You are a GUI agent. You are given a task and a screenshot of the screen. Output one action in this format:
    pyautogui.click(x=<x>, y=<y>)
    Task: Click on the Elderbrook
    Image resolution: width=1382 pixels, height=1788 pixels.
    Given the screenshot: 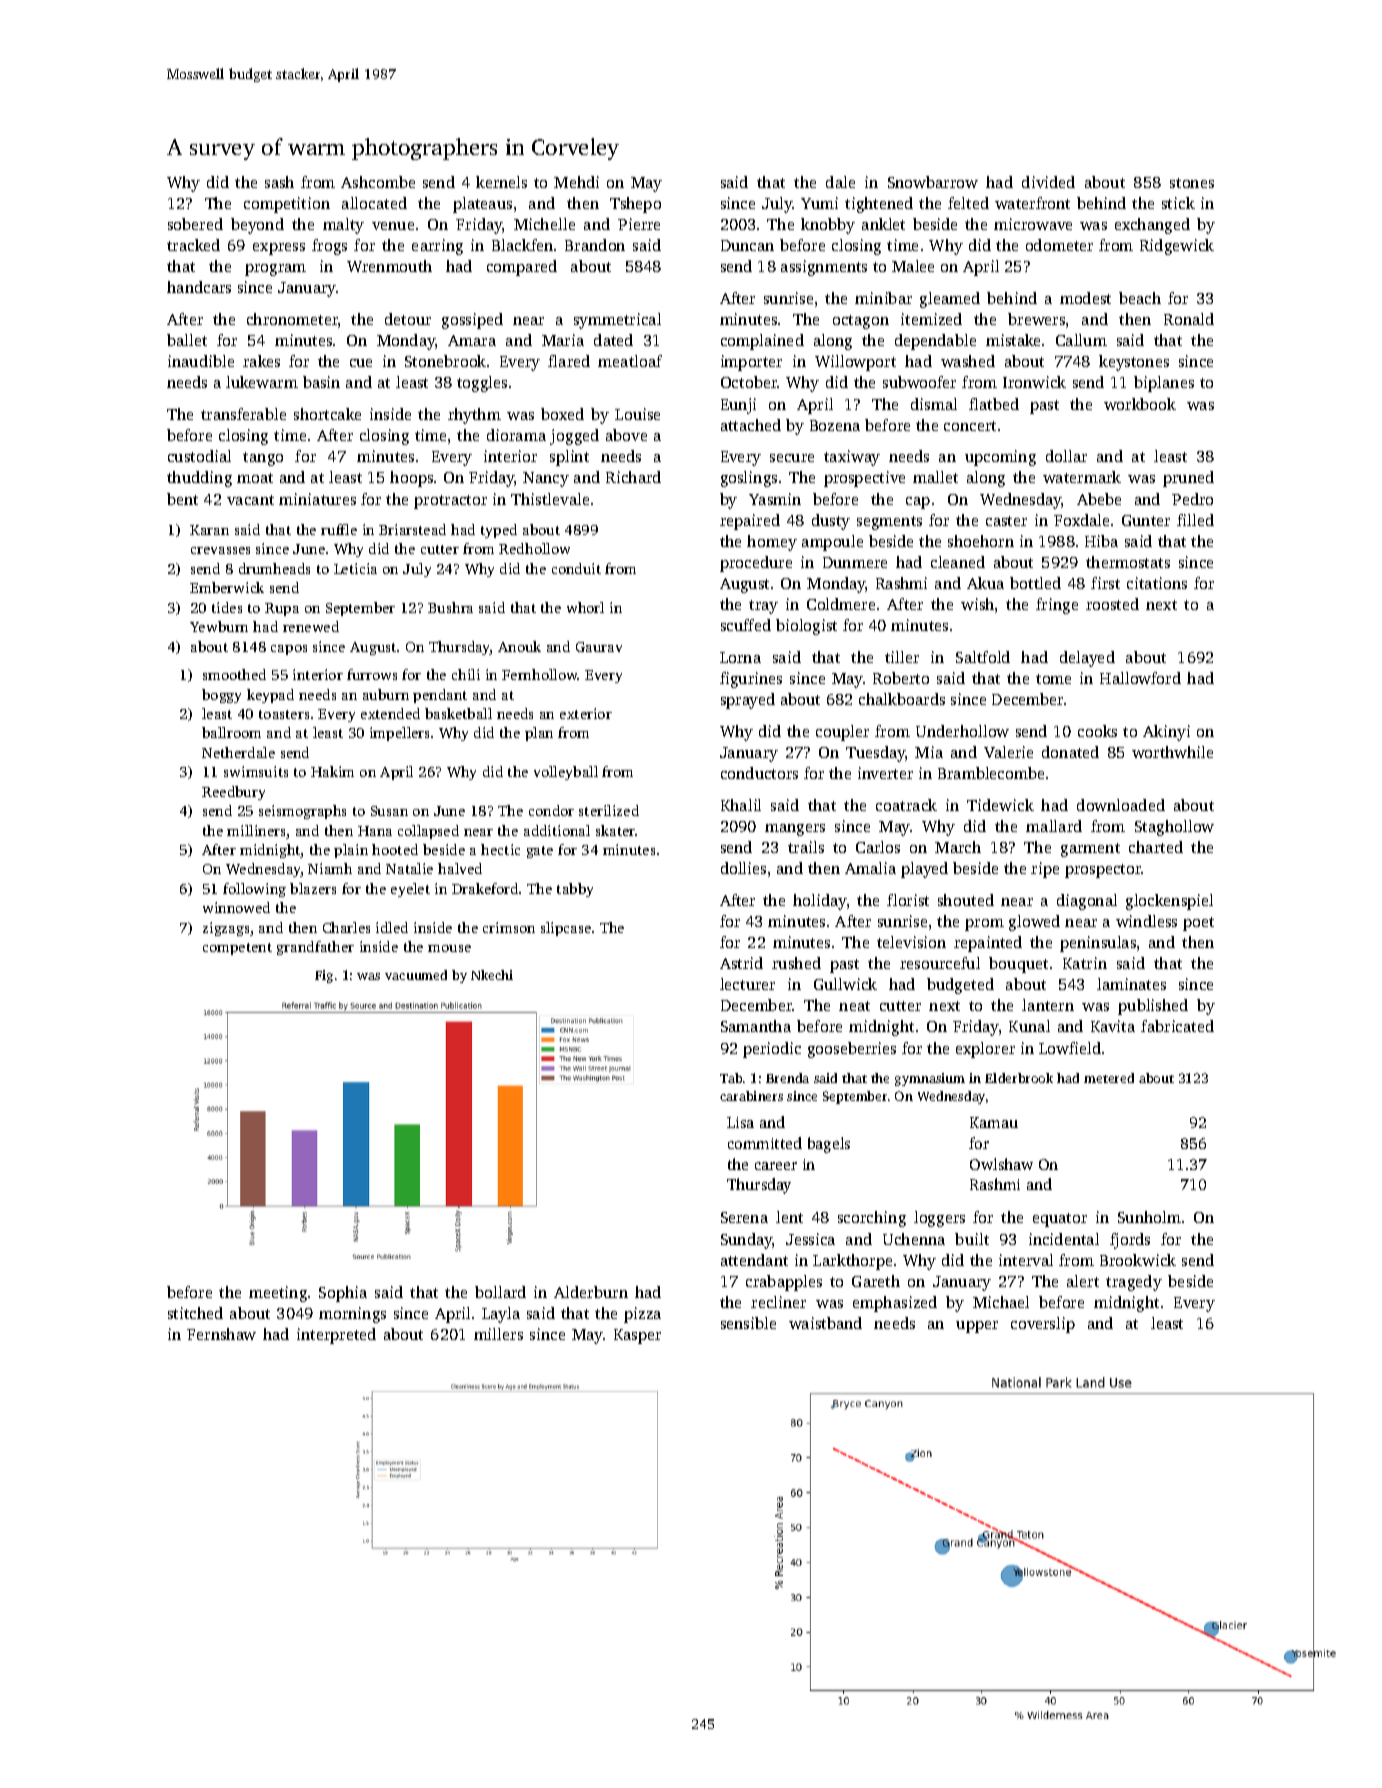 What is the action you would take?
    pyautogui.click(x=1019, y=1078)
